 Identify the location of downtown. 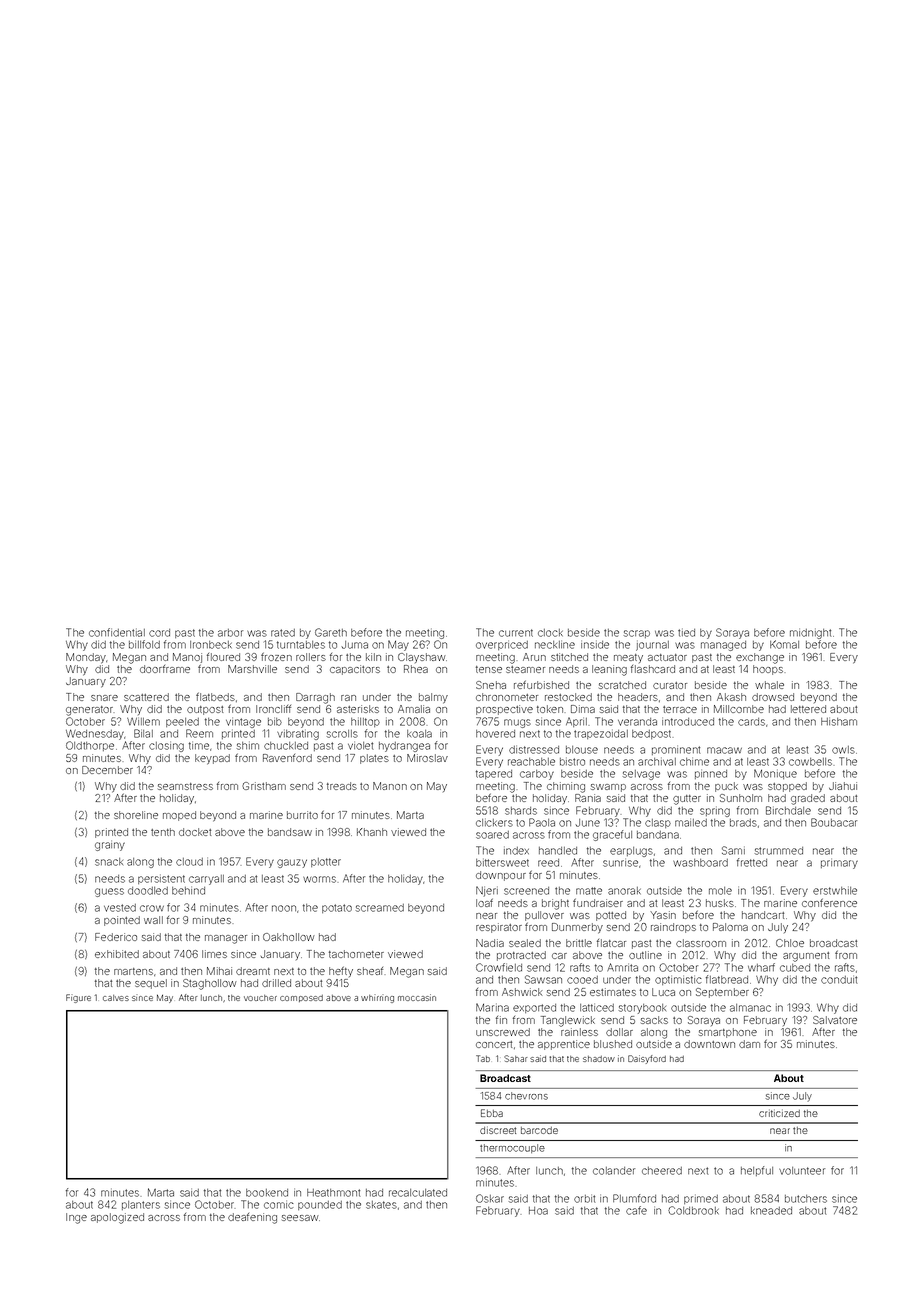
(709, 1044).
